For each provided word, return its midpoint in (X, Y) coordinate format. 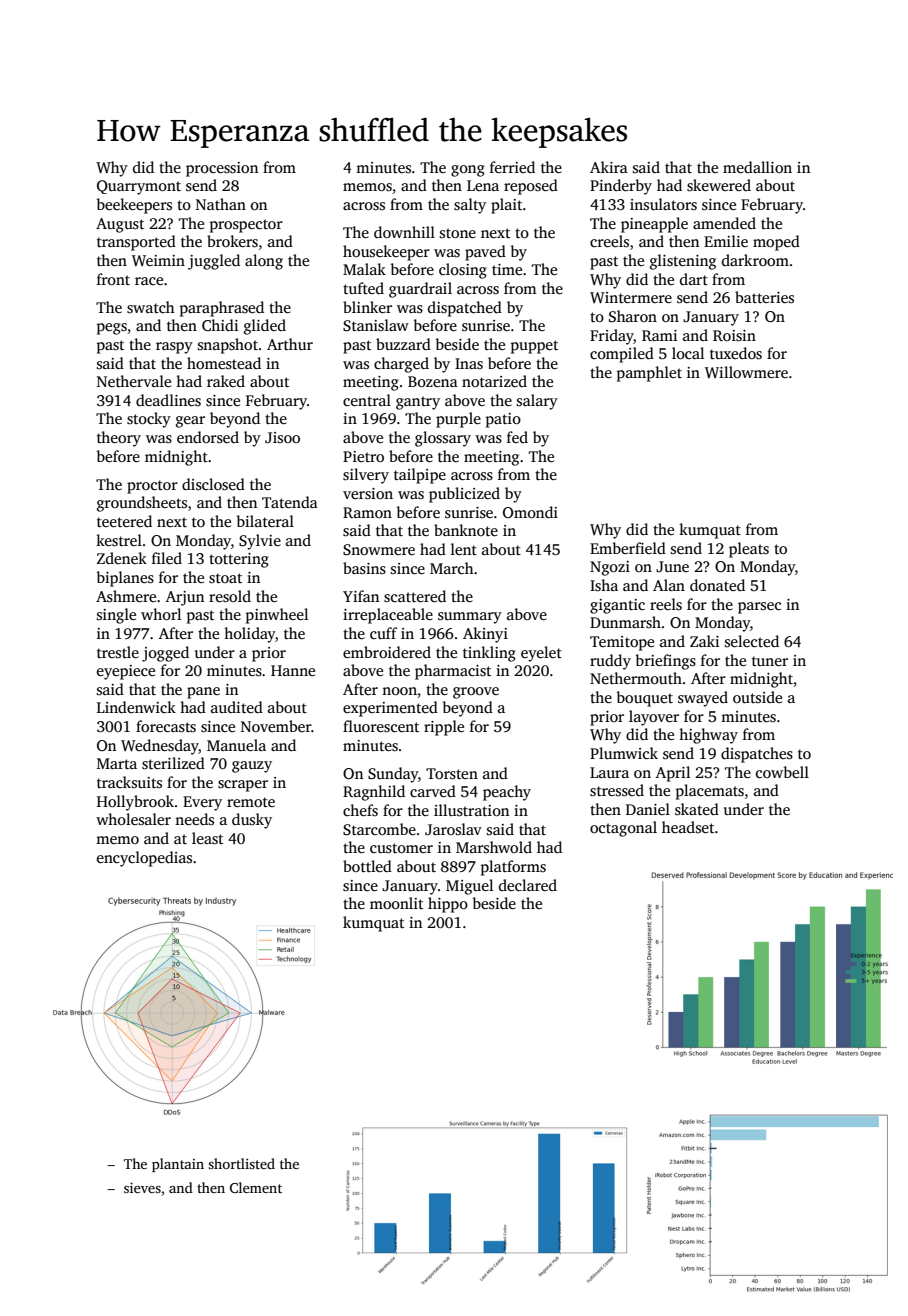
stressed (617, 790)
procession (222, 169)
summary (470, 618)
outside (757, 697)
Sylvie (260, 542)
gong (468, 171)
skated (697, 809)
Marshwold (494, 847)
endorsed (208, 437)
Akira (609, 167)
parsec (759, 608)
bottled (367, 866)
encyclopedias (144, 859)
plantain (178, 1165)
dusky (252, 821)
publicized (464, 495)
